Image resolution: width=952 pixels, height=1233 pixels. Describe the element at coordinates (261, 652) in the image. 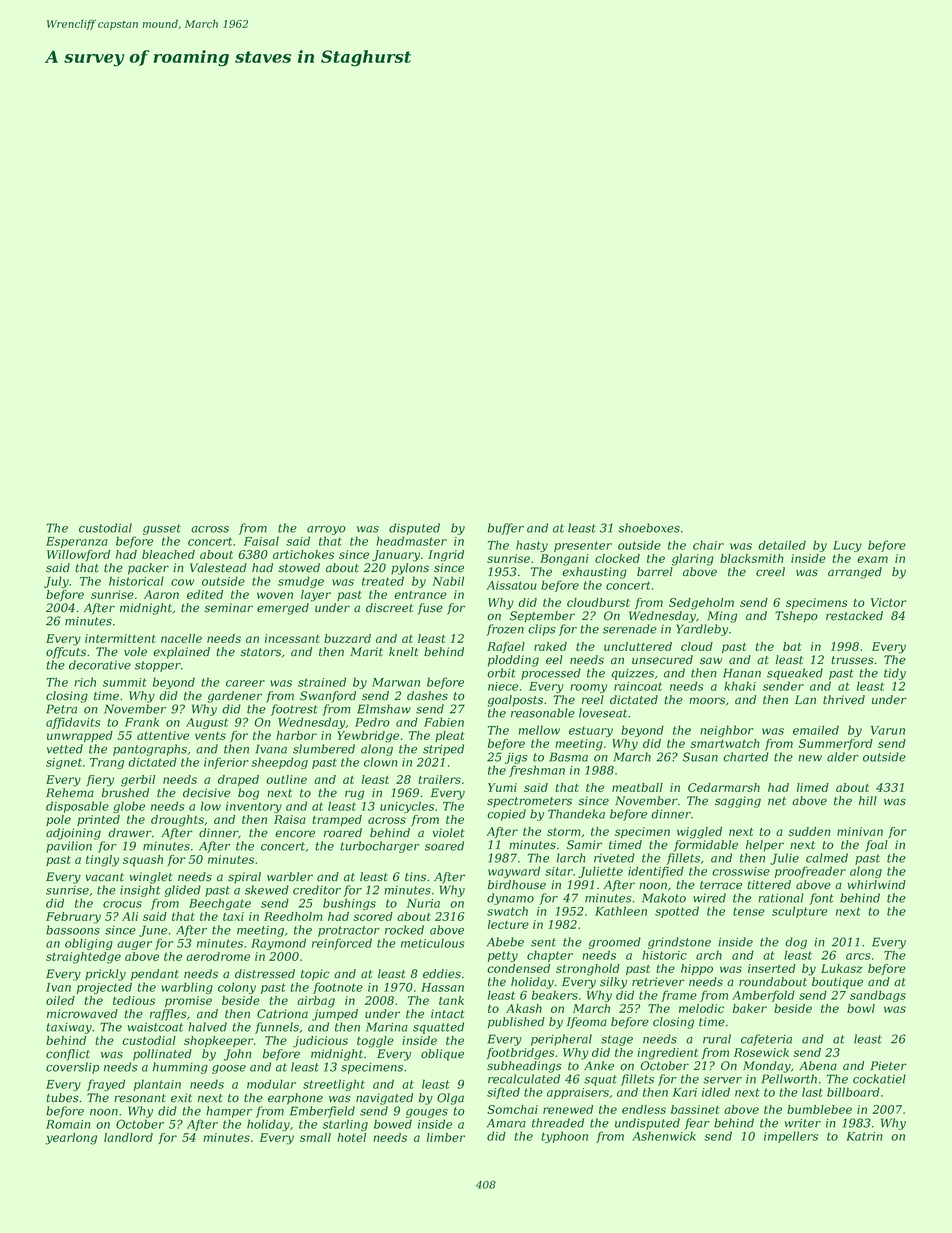

I see `stators` at that location.
